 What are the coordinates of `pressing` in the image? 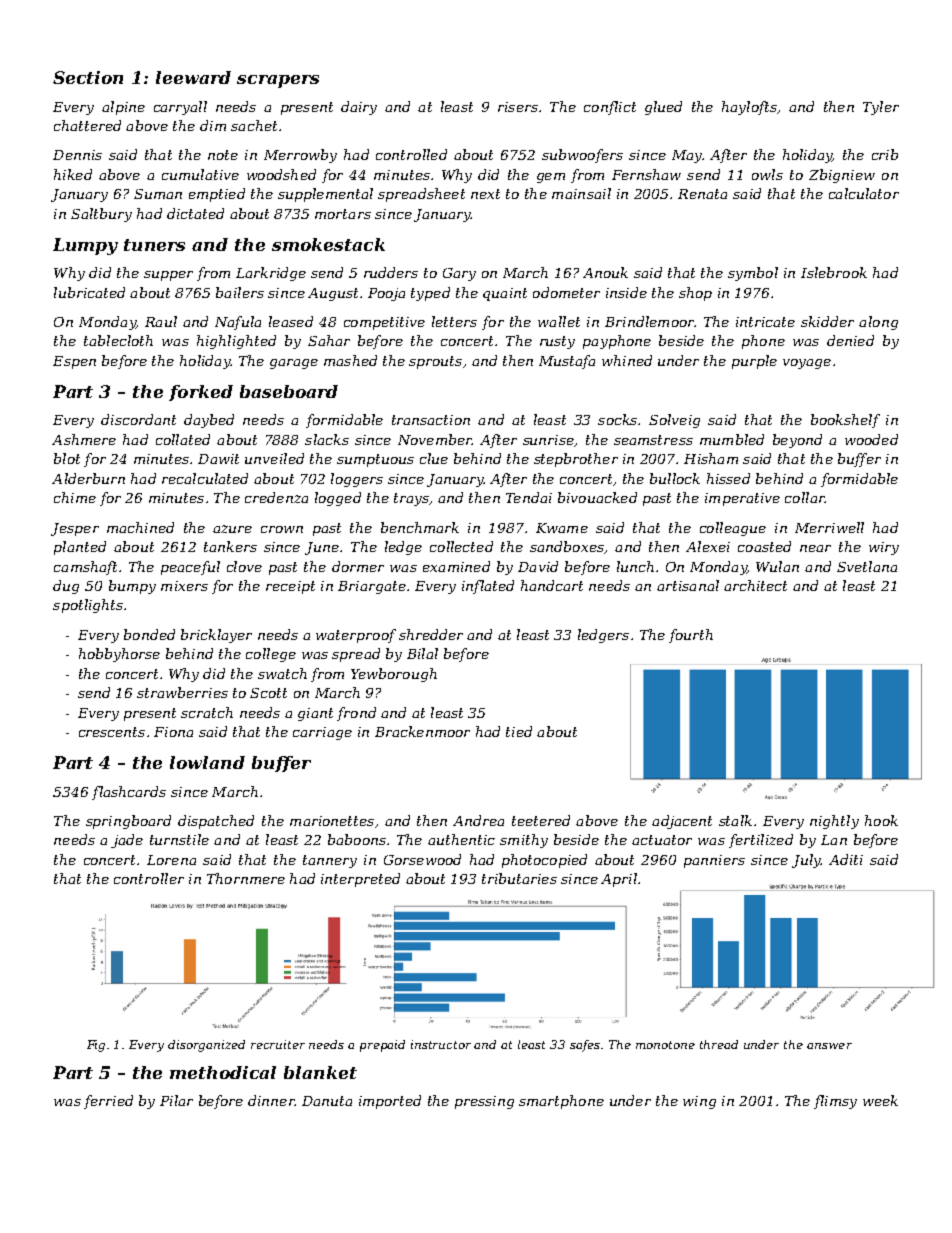 It's located at (484, 1102).
